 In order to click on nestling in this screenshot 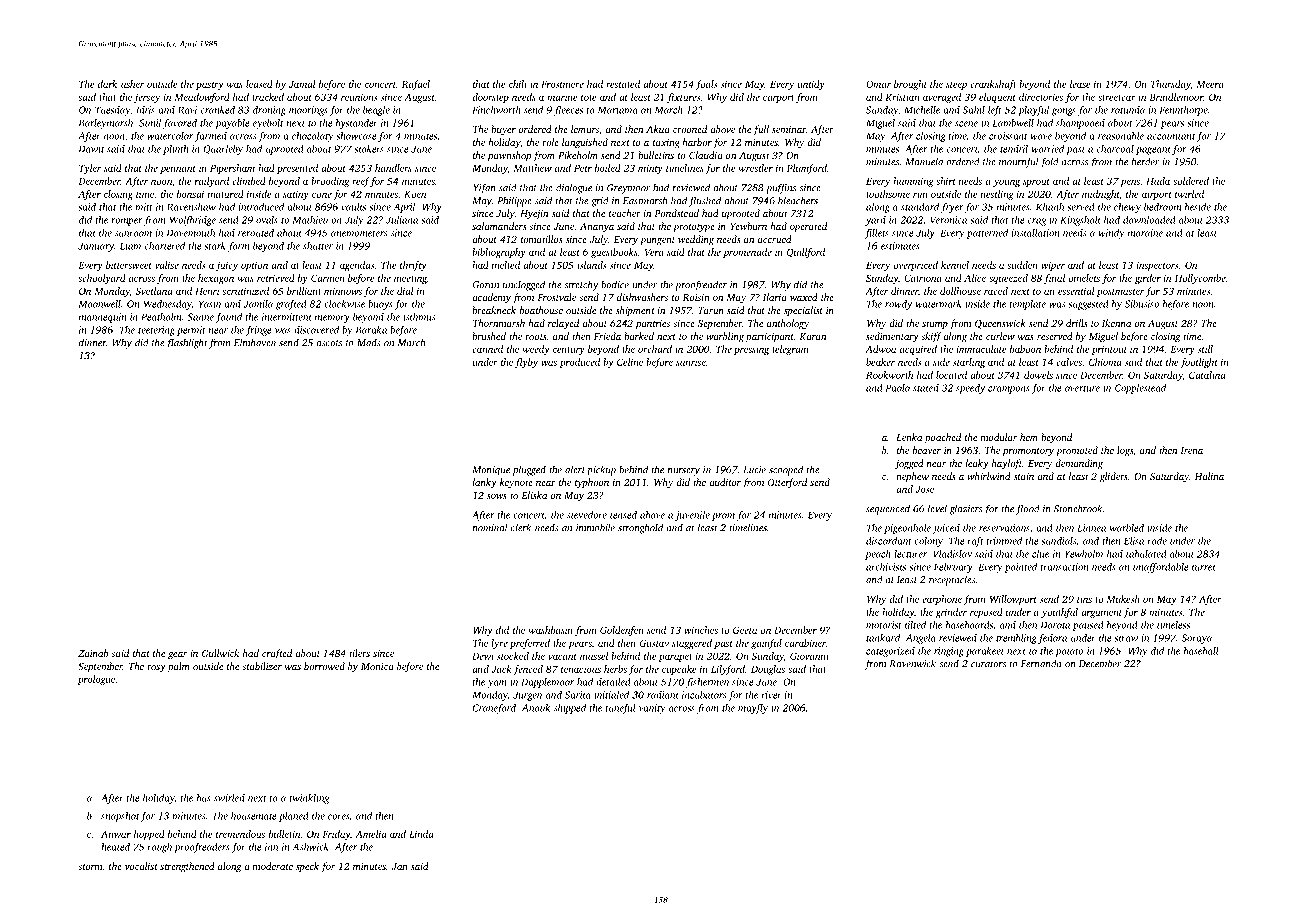, I will do `click(997, 195)`.
